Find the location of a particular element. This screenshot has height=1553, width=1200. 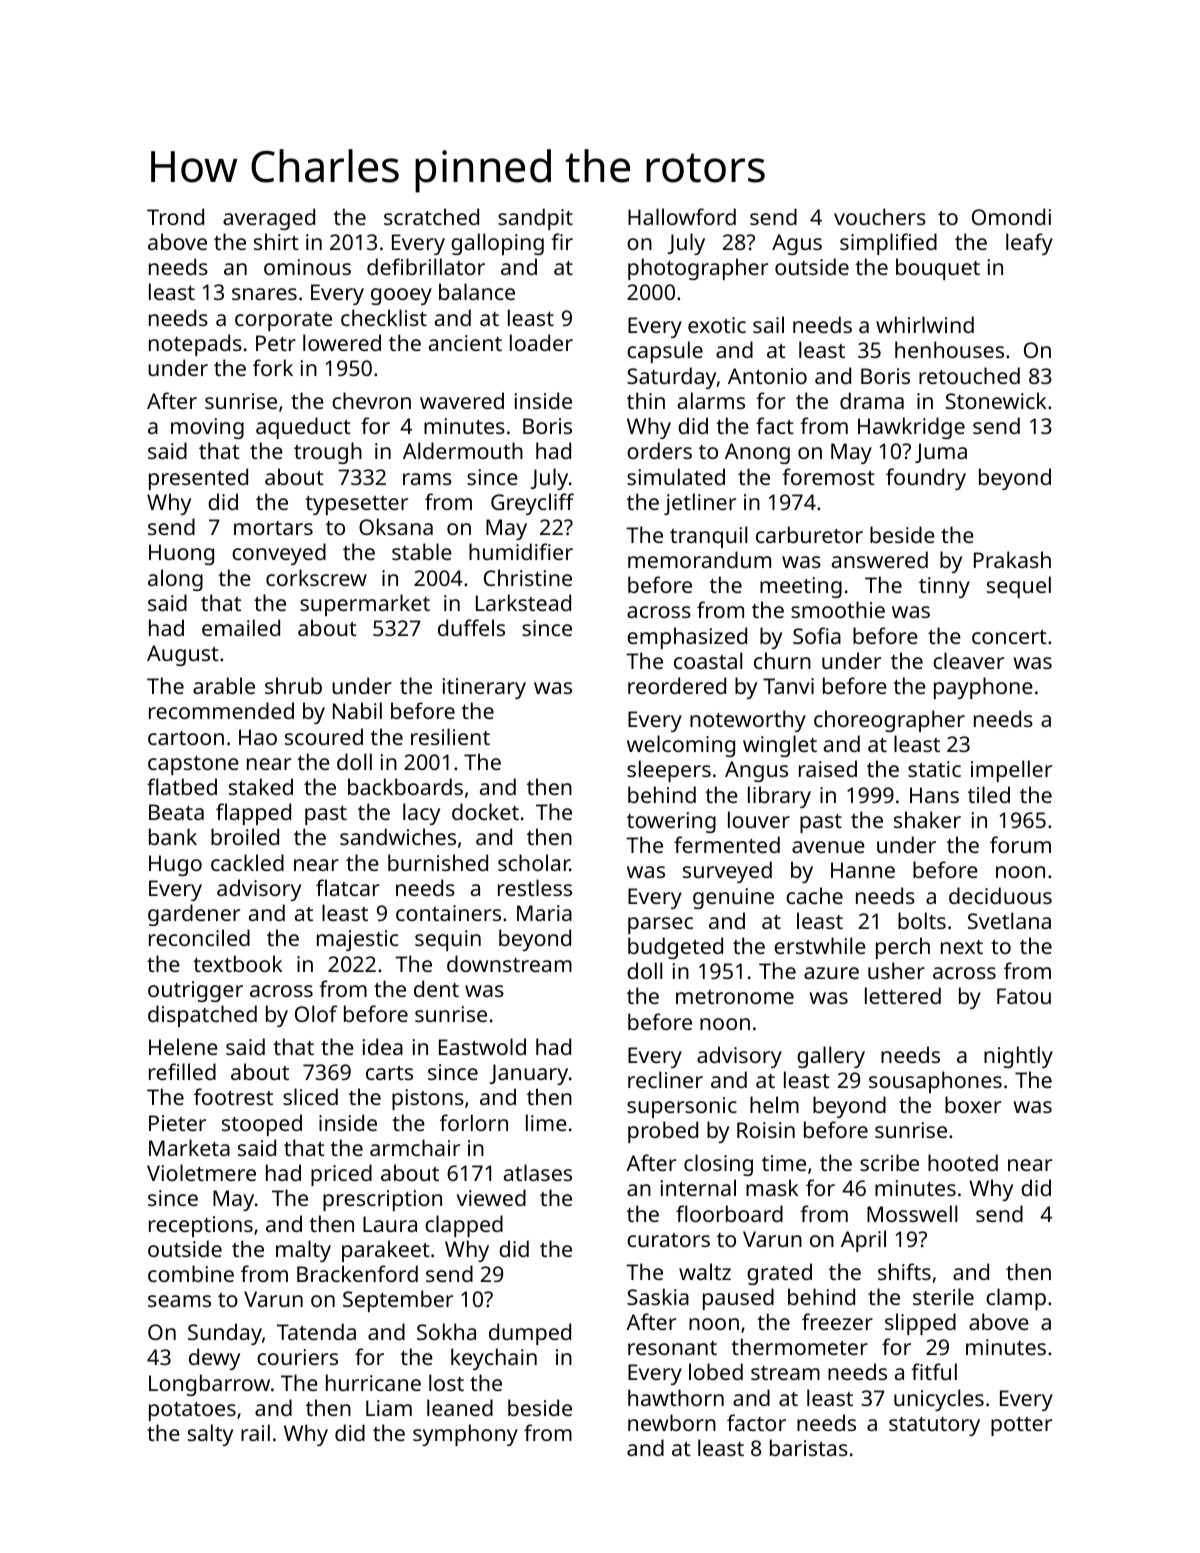

Longbarrow is located at coordinates (209, 1385).
